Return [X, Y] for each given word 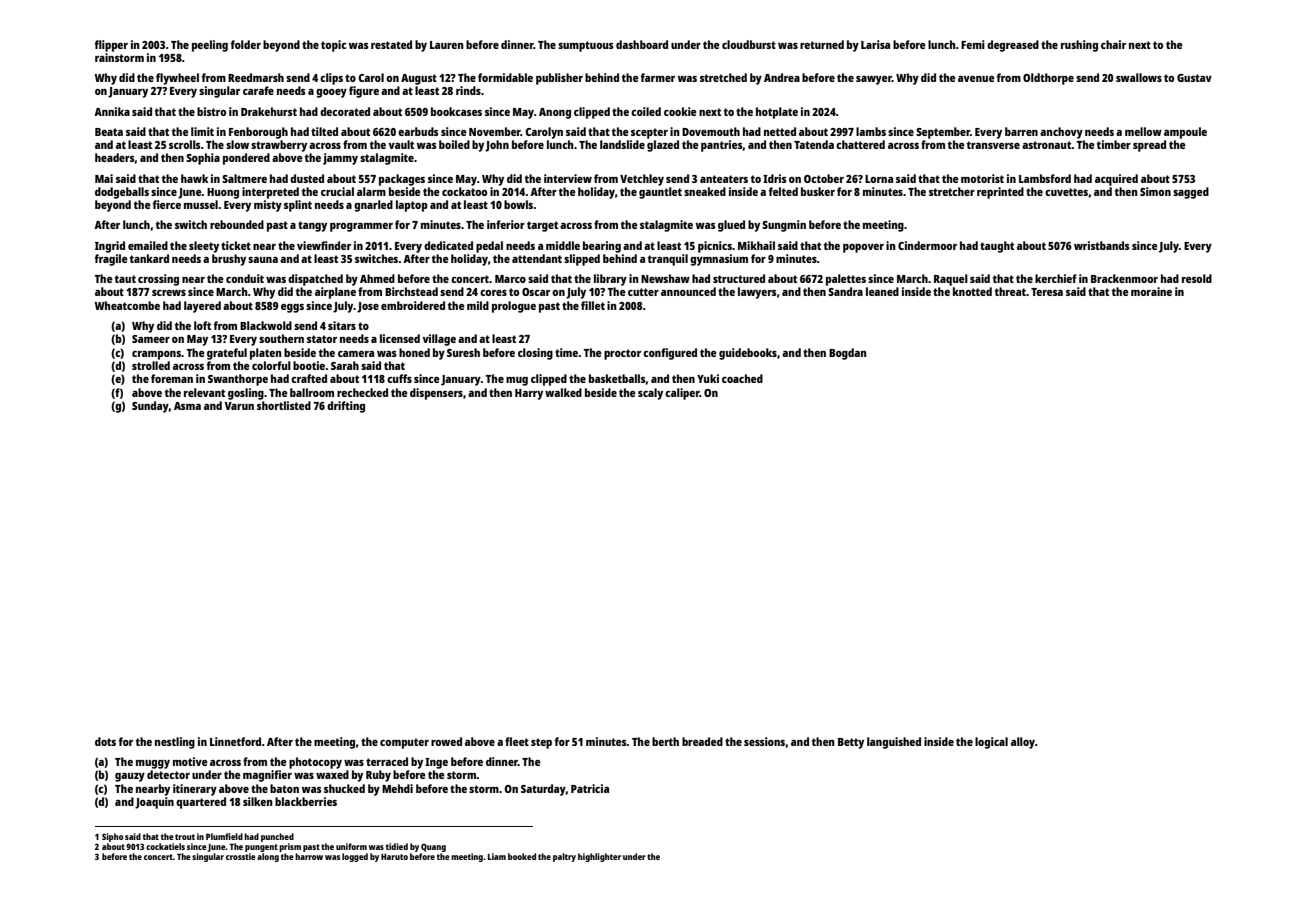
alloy [1023, 743]
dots [105, 741]
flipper [111, 46]
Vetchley [642, 180]
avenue [976, 79]
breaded [702, 741]
